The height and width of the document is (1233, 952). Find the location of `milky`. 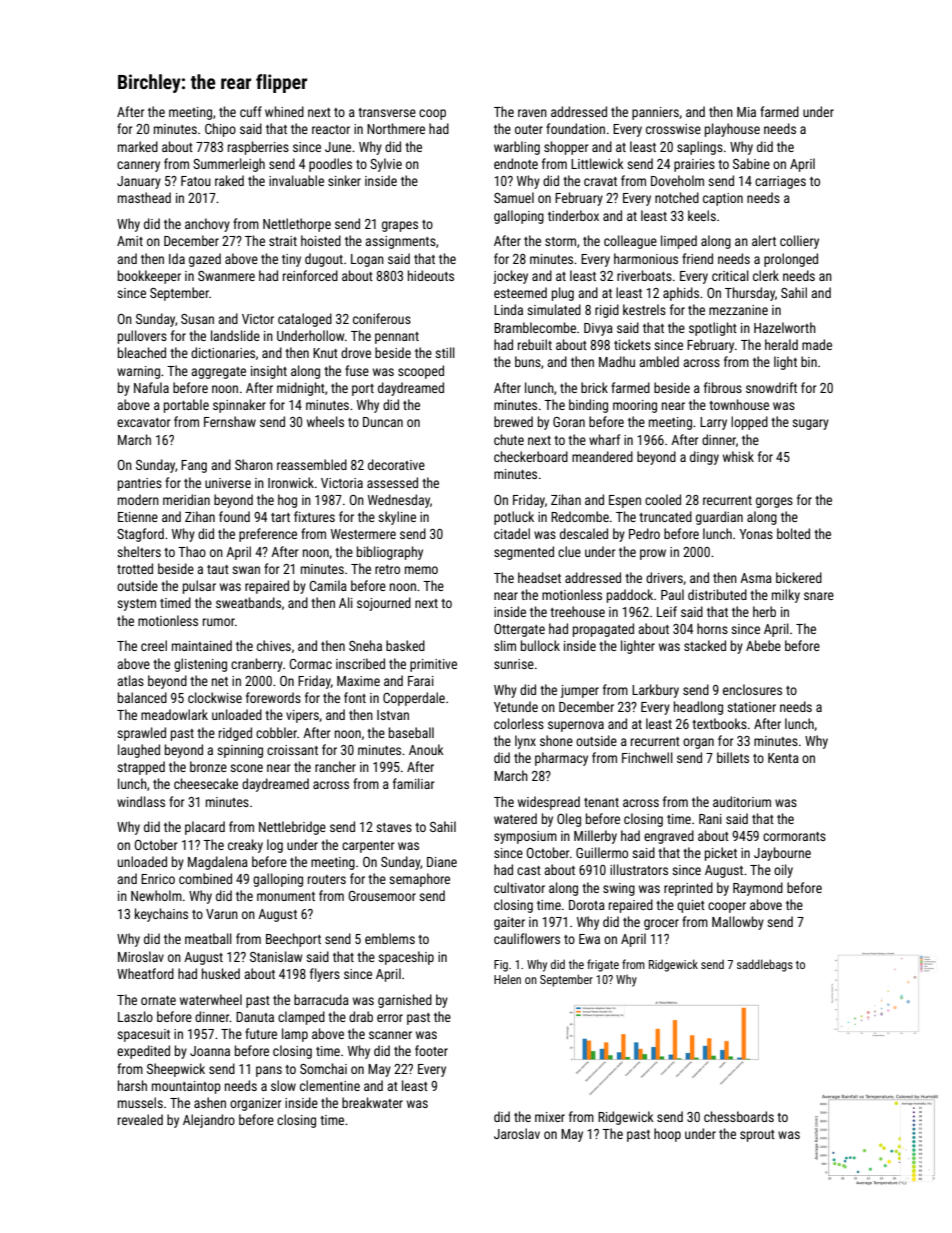

milky is located at coordinates (786, 596).
